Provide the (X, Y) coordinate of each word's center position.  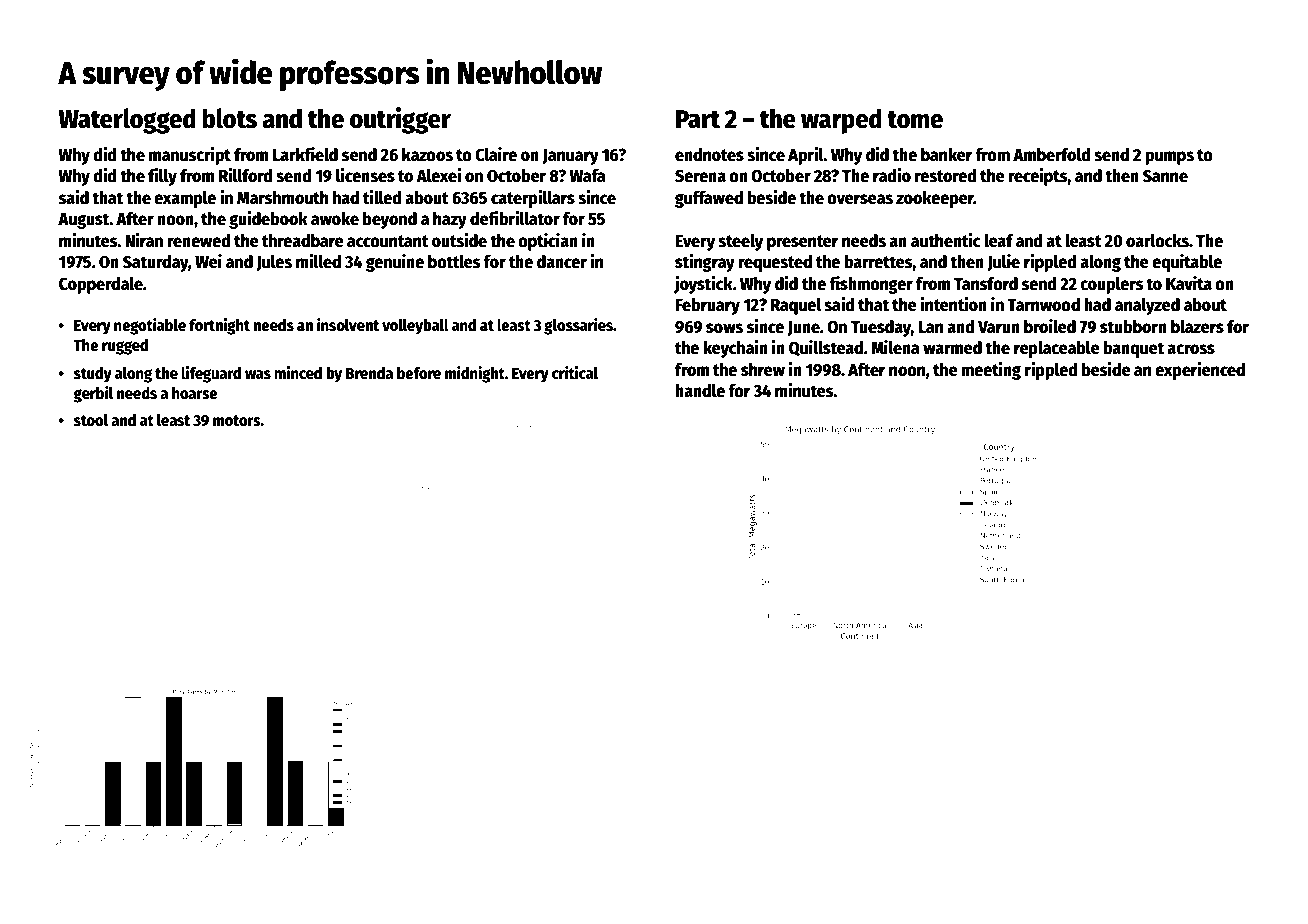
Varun (999, 327)
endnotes (709, 155)
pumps (1169, 158)
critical (575, 372)
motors (237, 420)
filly (162, 177)
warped (841, 121)
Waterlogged (127, 121)
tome (915, 120)
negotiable (150, 326)
